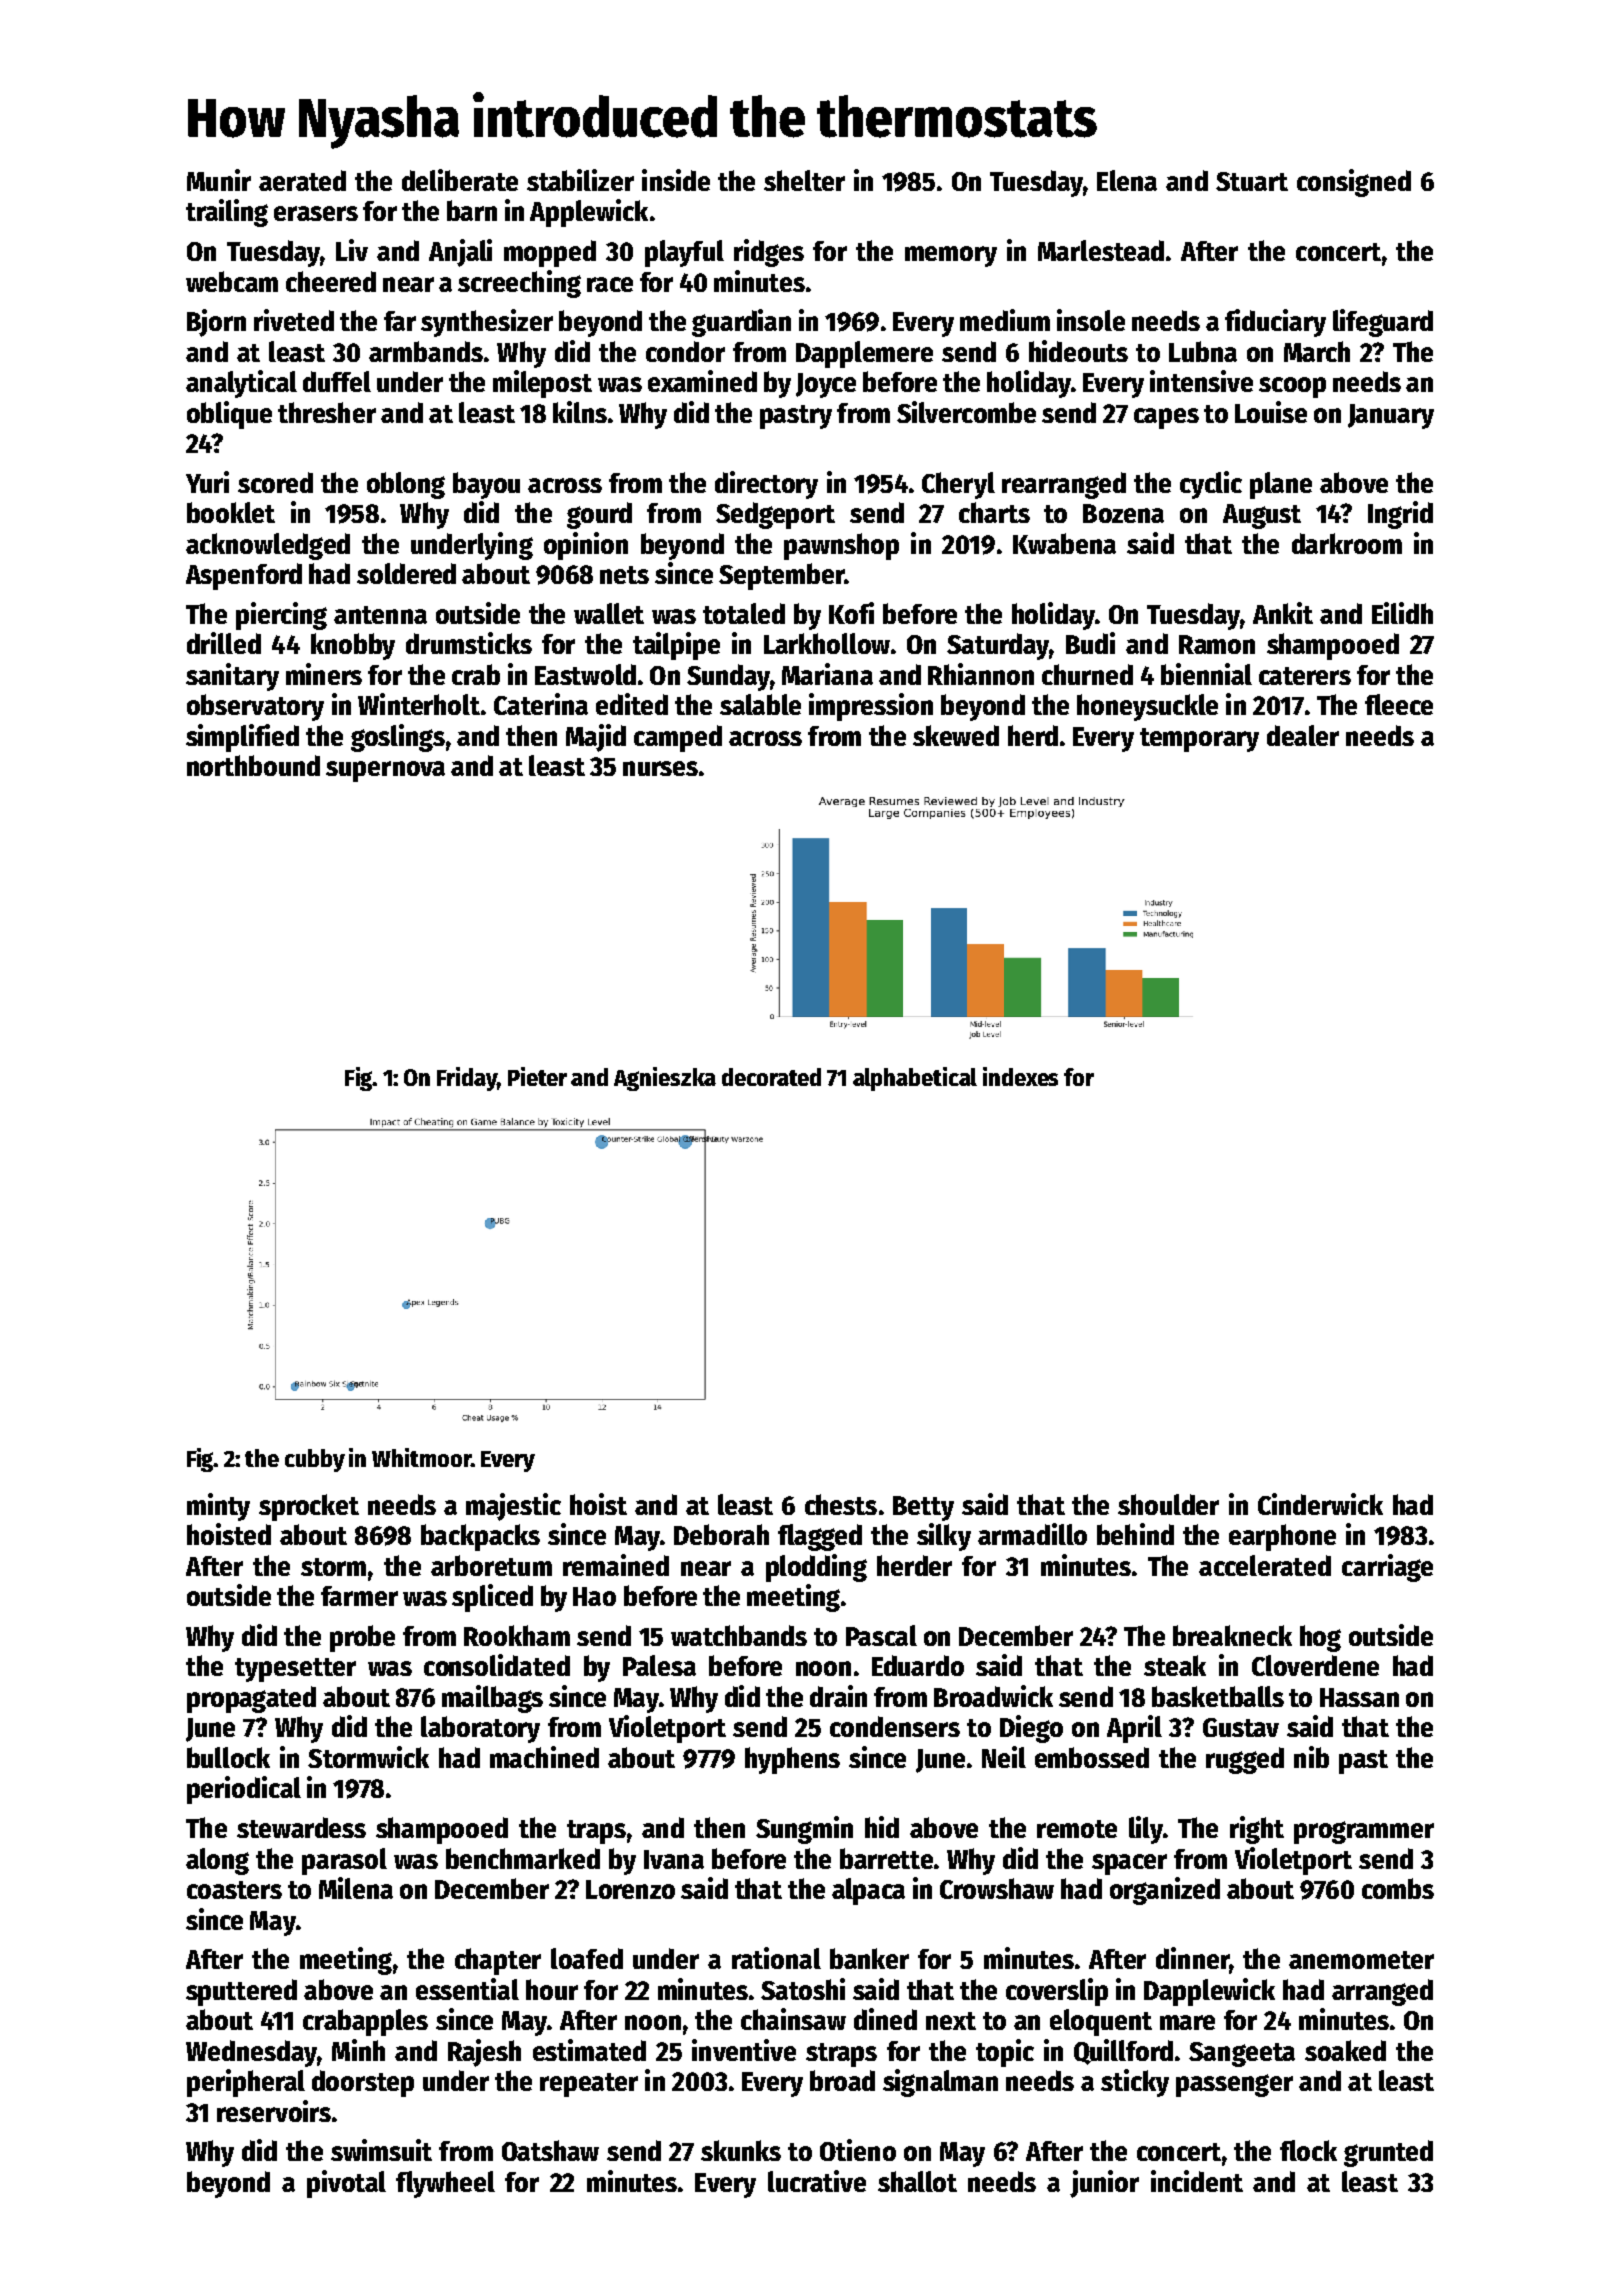 The image size is (1620, 2292). I want to click on parasol, so click(344, 1861).
